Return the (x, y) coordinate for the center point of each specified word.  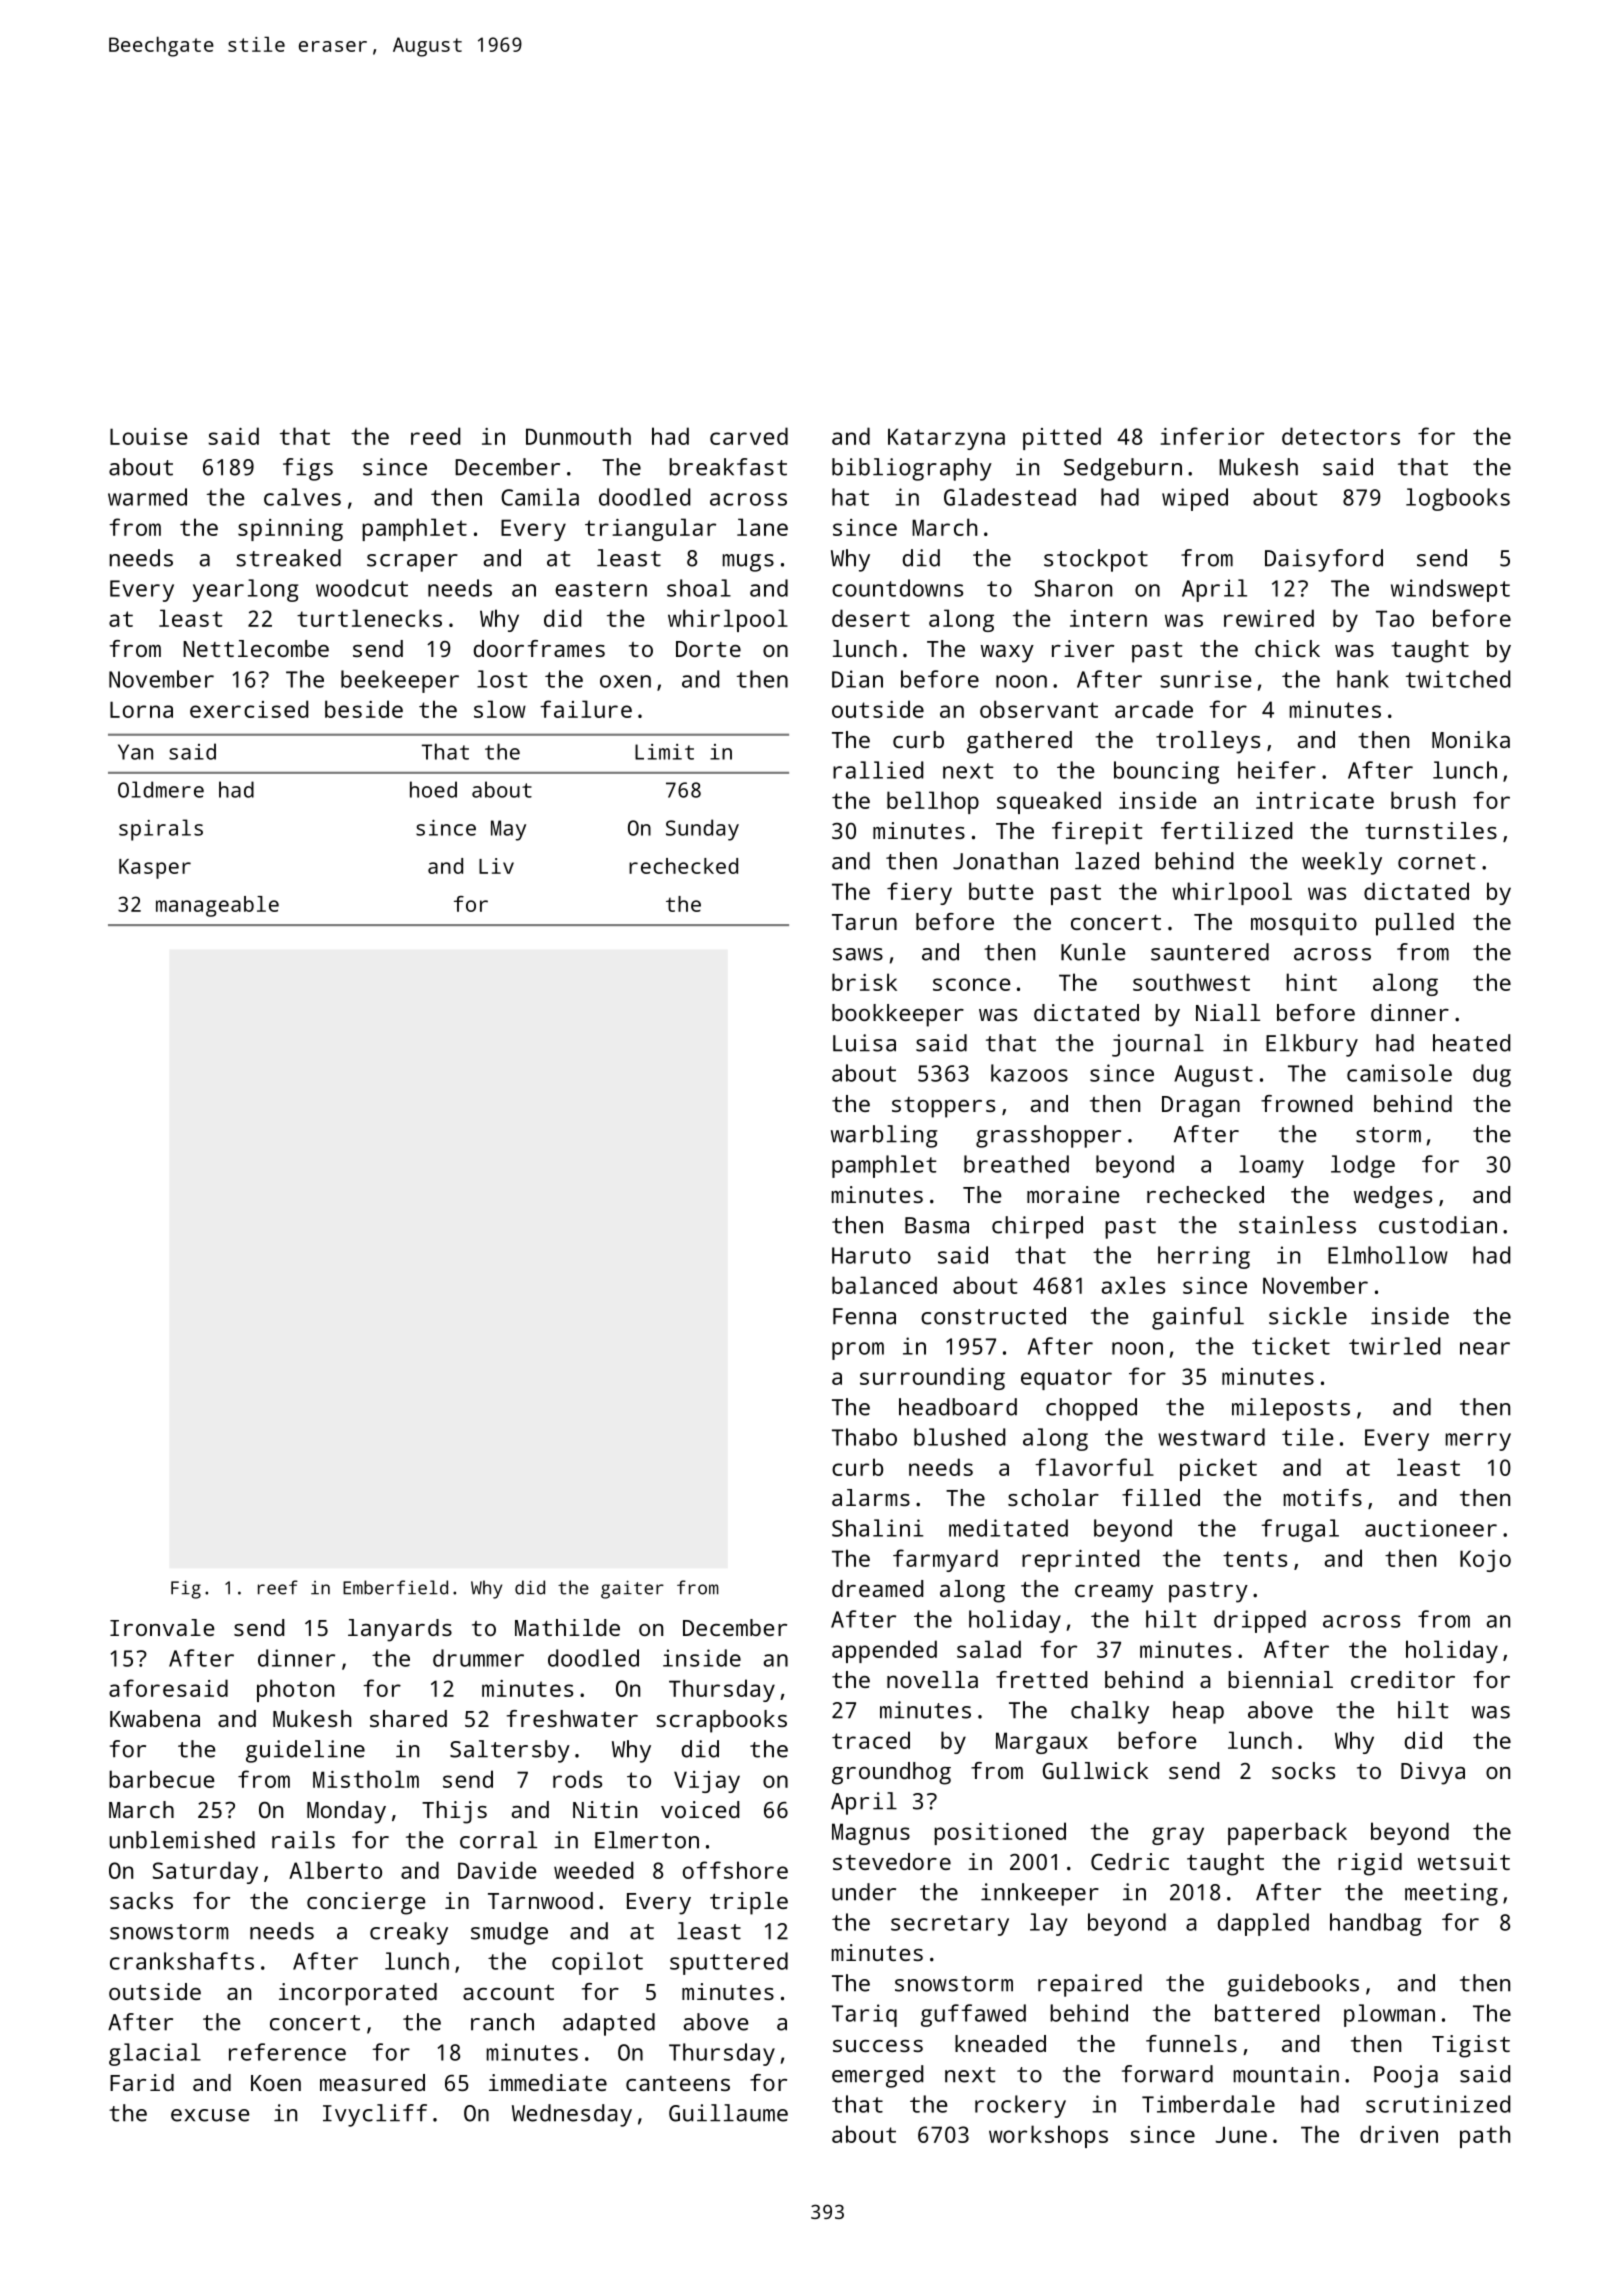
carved (749, 436)
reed (435, 436)
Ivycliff (375, 2115)
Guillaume (728, 2113)
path (1485, 2136)
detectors (1341, 436)
